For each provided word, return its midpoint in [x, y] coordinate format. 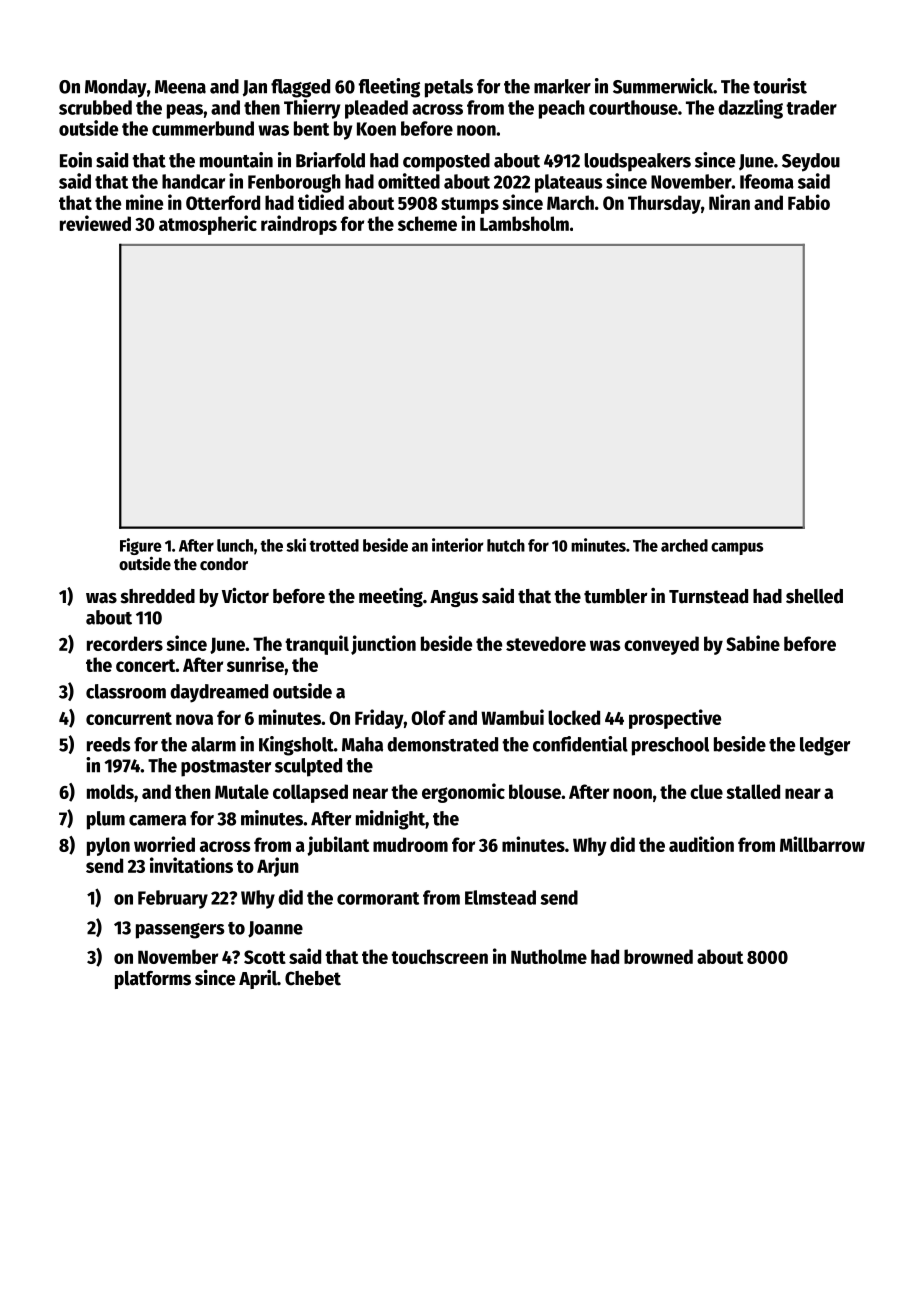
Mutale [242, 791]
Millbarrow [822, 844]
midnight [390, 820]
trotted [334, 545]
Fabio [809, 202]
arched [684, 545]
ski [296, 545]
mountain [236, 160]
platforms [153, 980]
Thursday [664, 204]
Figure [141, 546]
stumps [470, 205]
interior [458, 545]
